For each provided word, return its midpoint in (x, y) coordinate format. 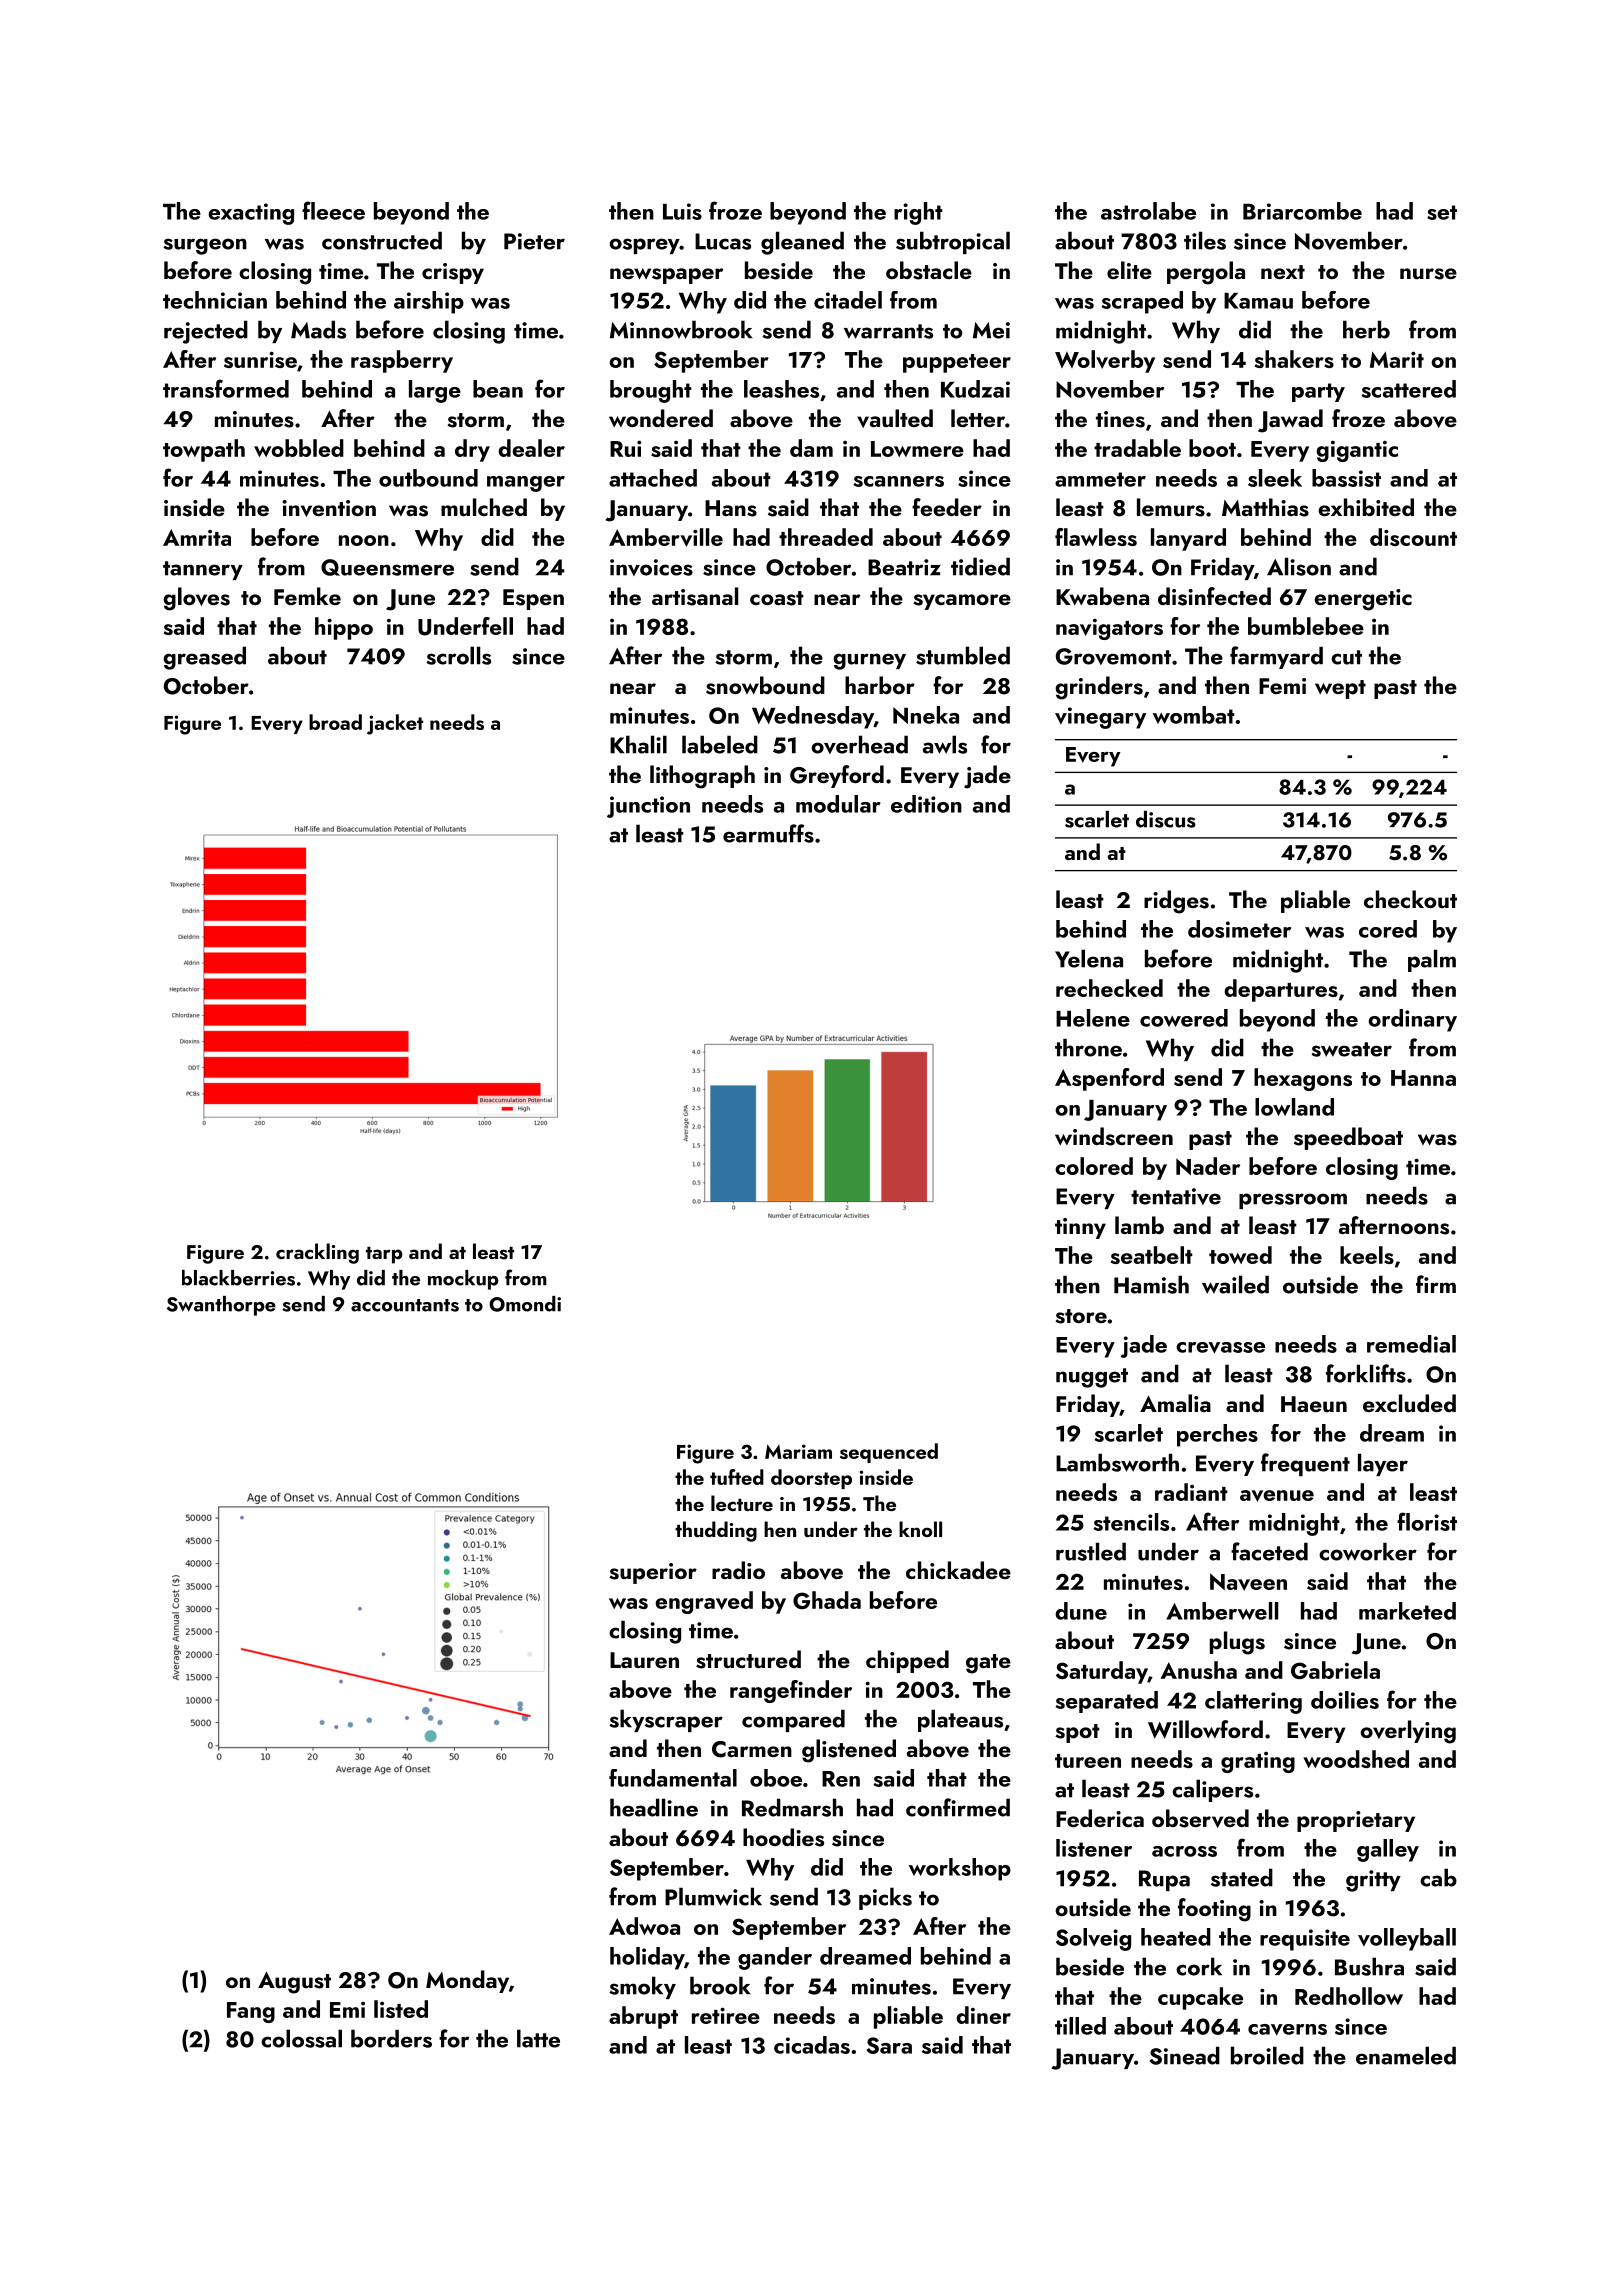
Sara (889, 2045)
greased (204, 658)
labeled (720, 744)
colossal (301, 2038)
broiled (1267, 2055)
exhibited (1366, 507)
